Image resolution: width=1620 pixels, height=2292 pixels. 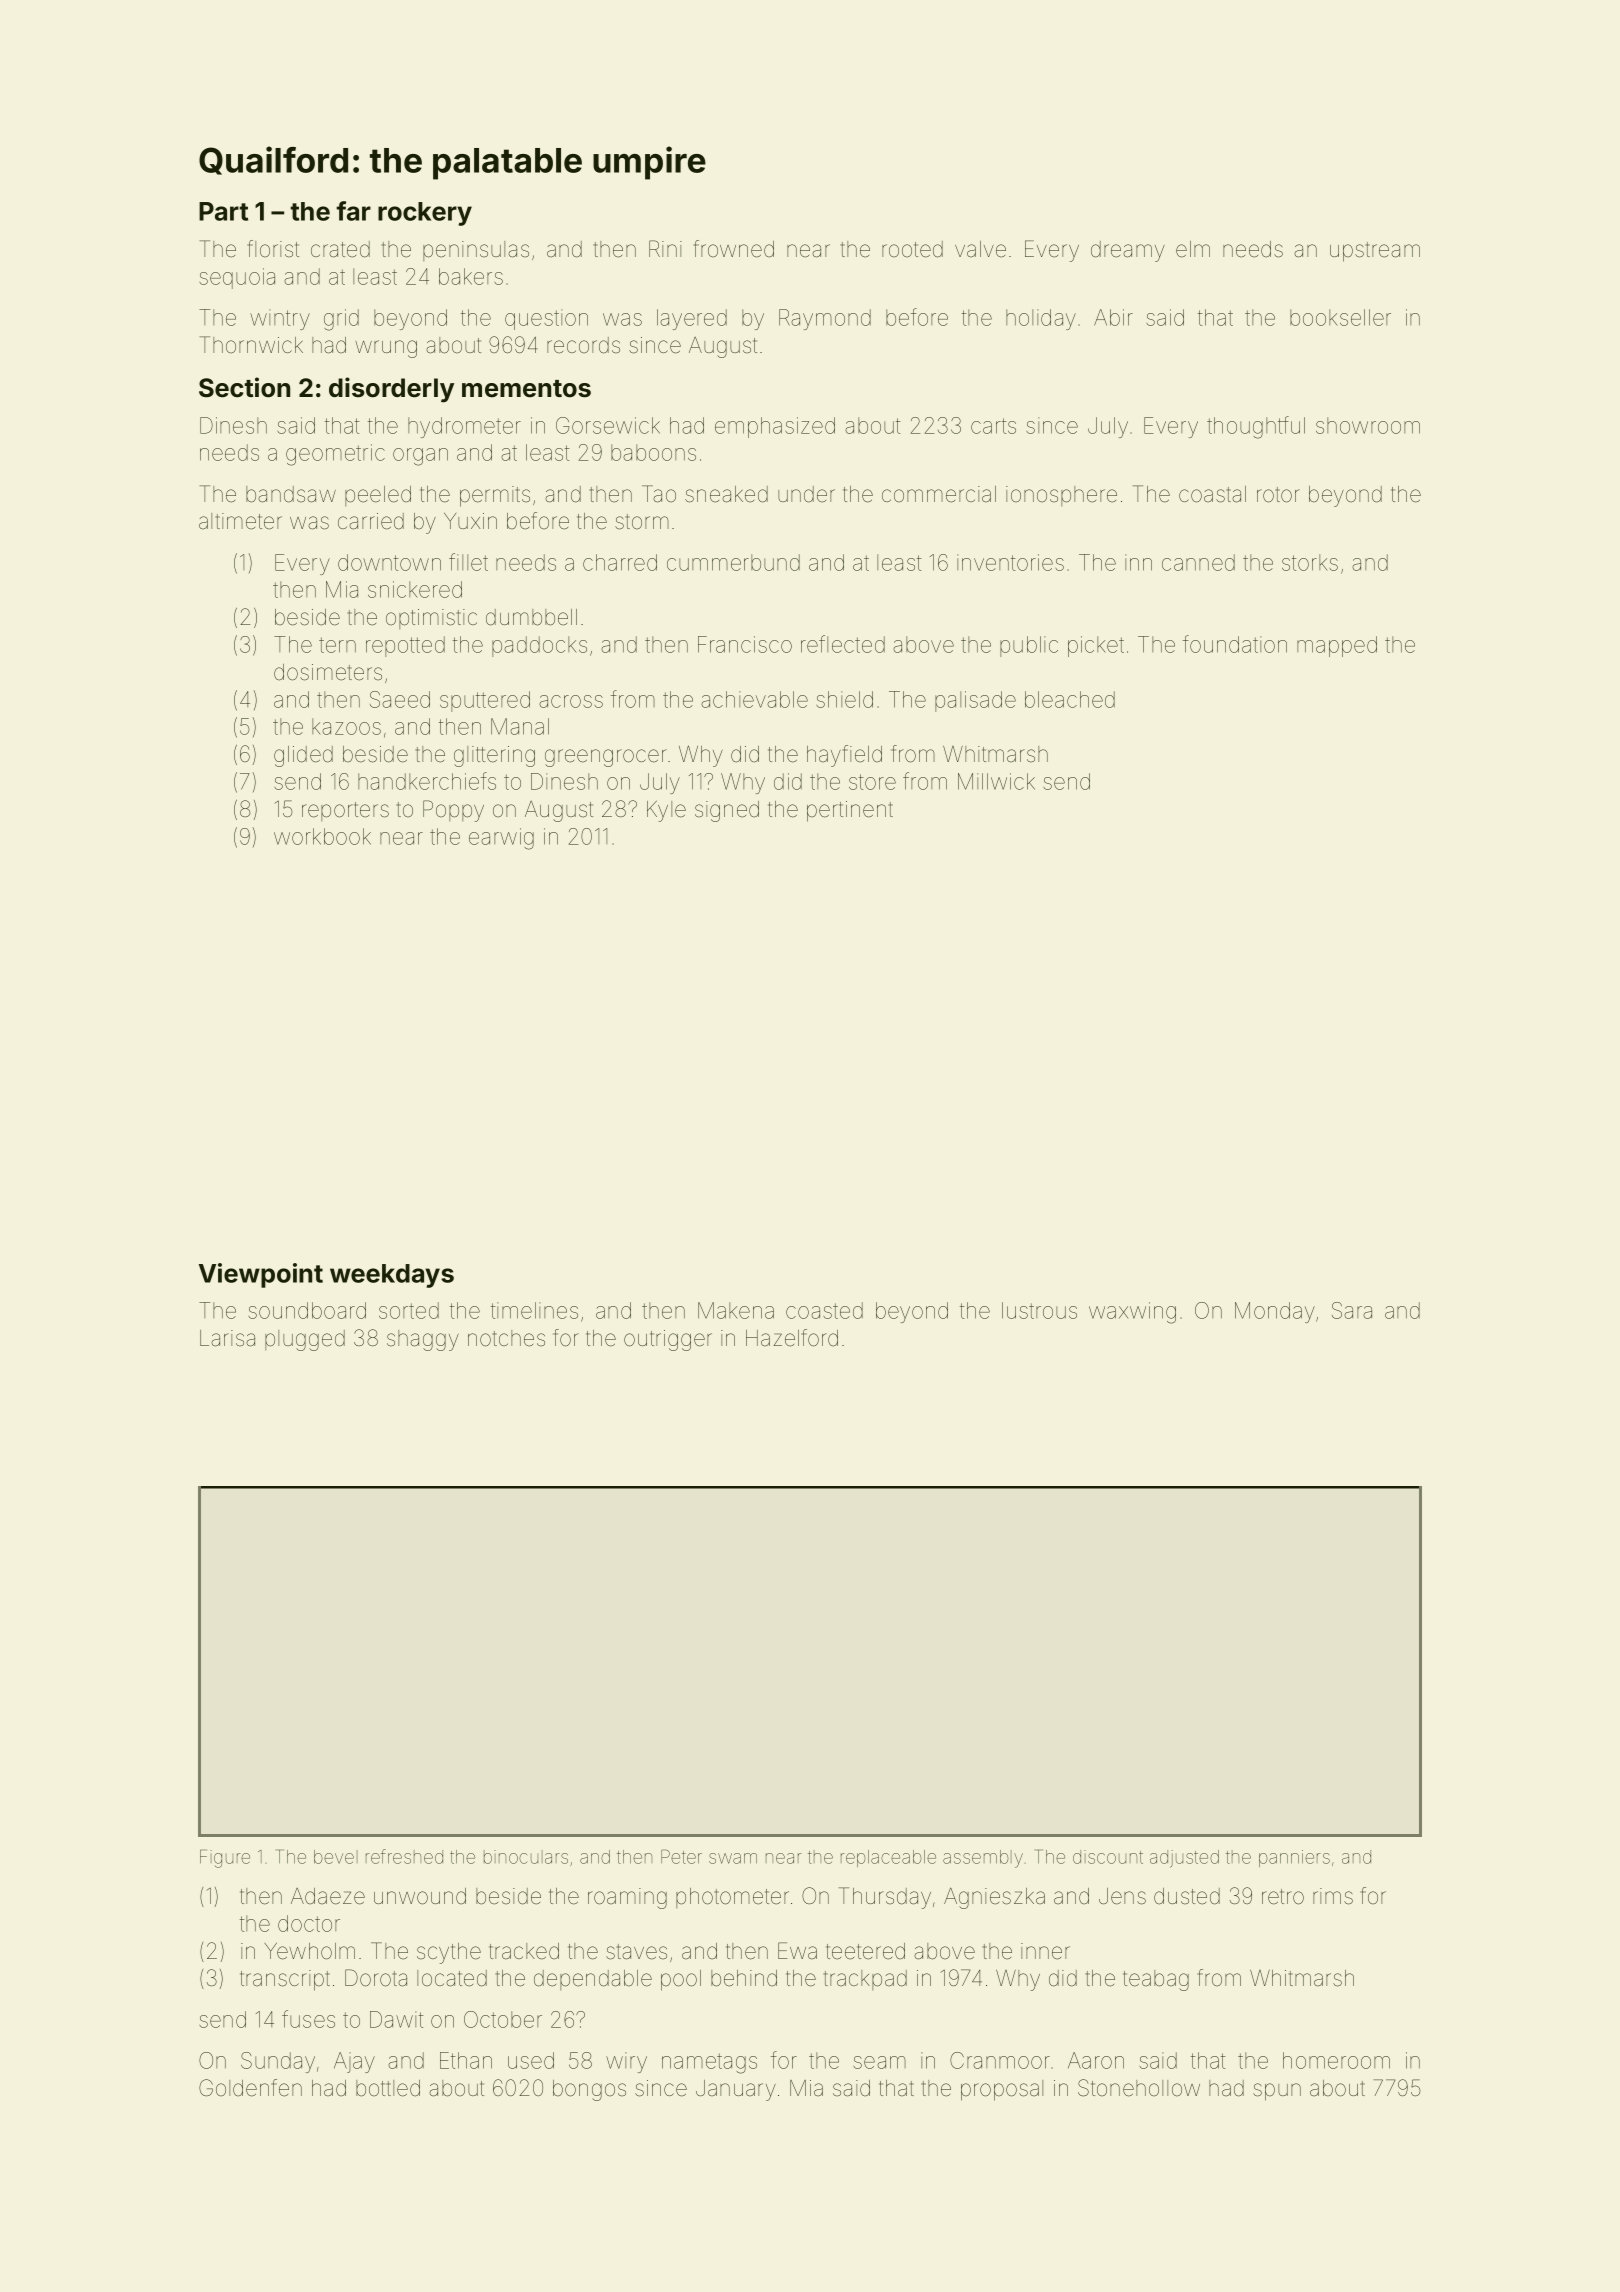 I want to click on replaceable, so click(x=888, y=1858).
